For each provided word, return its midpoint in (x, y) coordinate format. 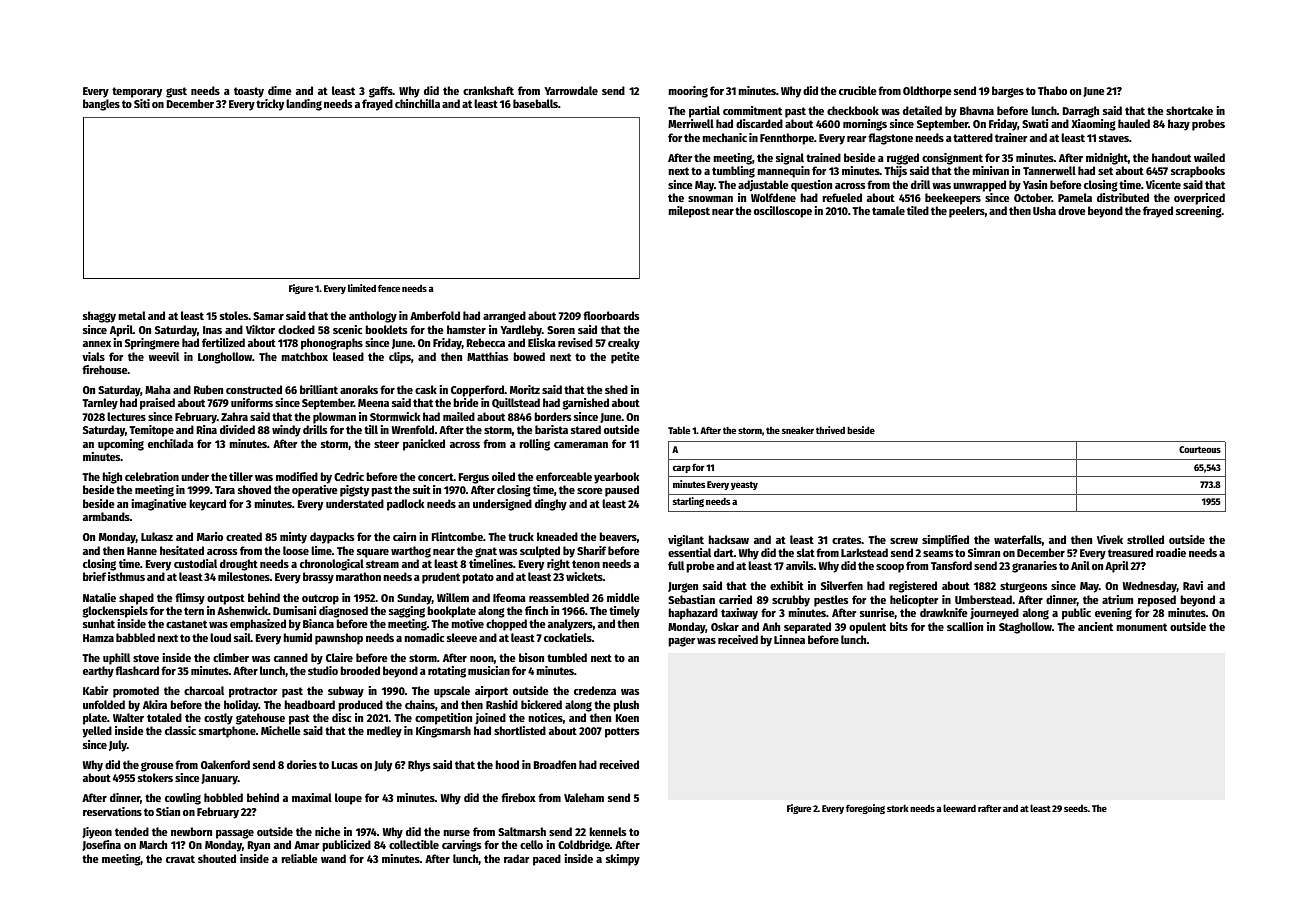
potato (478, 578)
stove (146, 658)
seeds (1076, 808)
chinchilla (417, 103)
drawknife (944, 612)
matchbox (304, 356)
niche (328, 831)
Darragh (1080, 112)
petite (625, 358)
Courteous (1200, 449)
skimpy (623, 860)
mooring (688, 92)
